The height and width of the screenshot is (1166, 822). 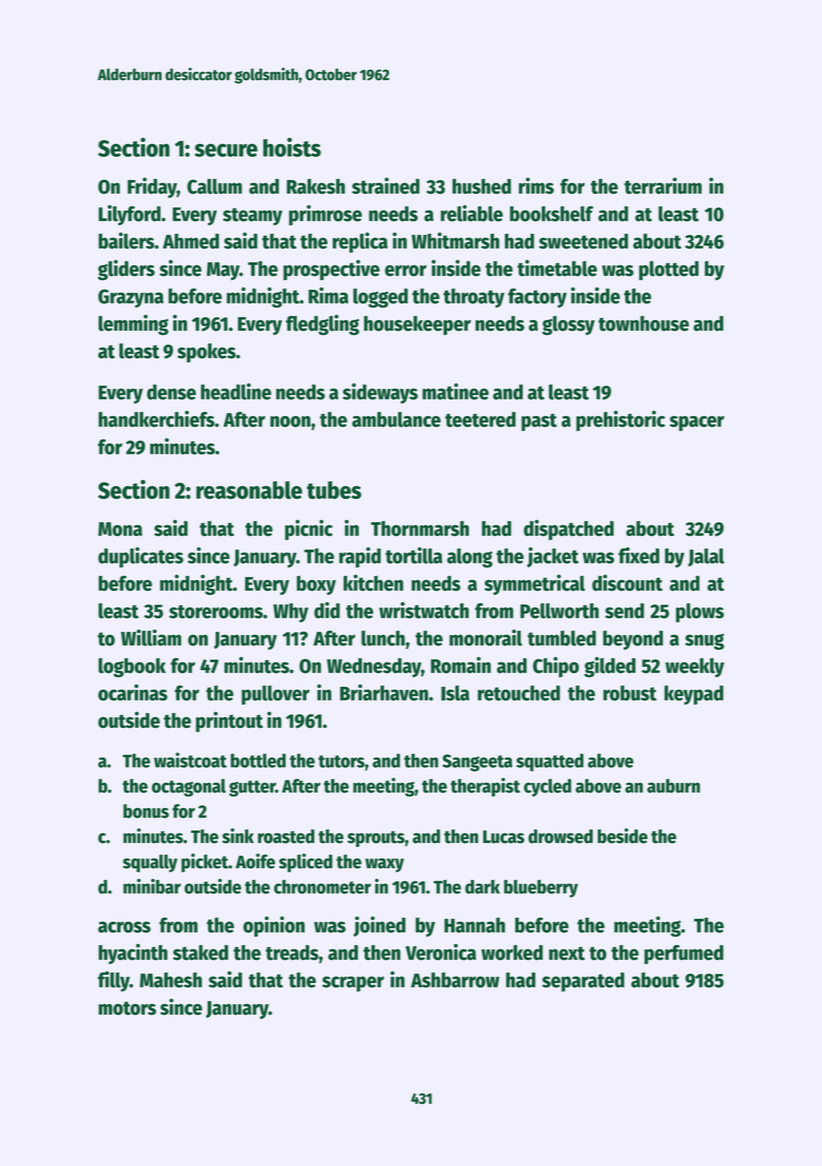 I want to click on tubes, so click(x=334, y=490).
